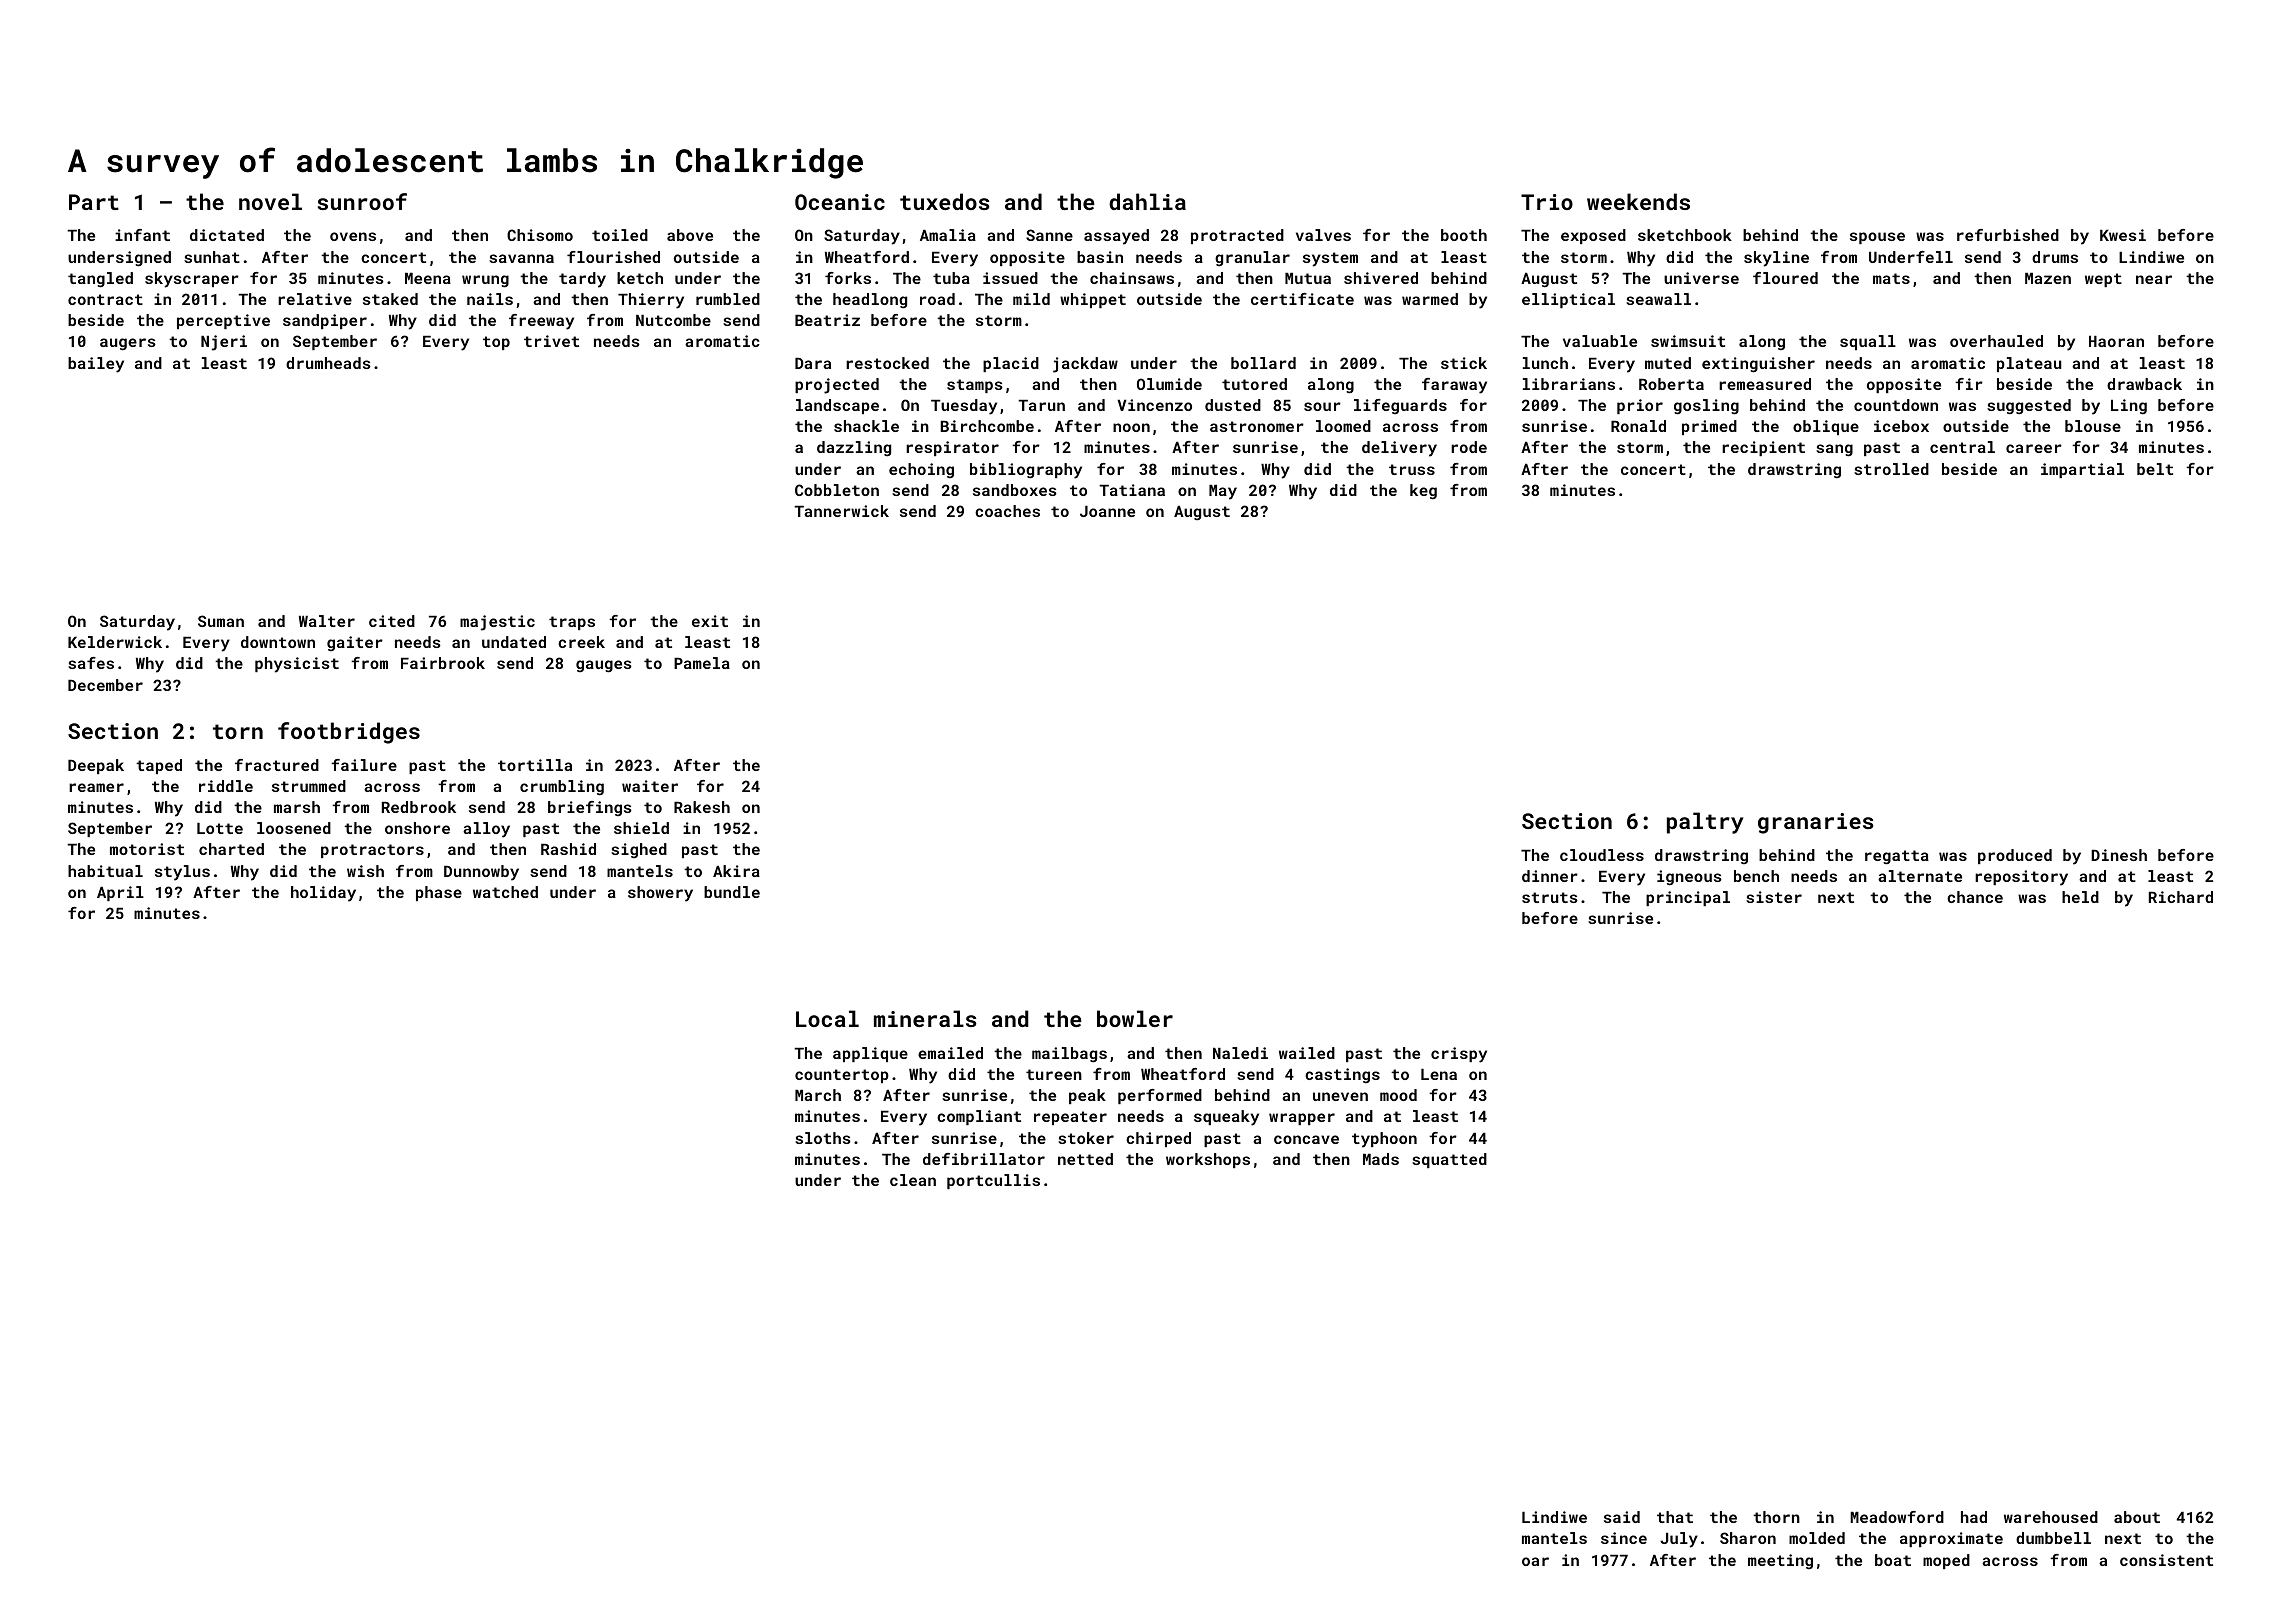 The height and width of the screenshot is (1614, 2282). Describe the element at coordinates (105, 871) in the screenshot. I see `habitual` at that location.
